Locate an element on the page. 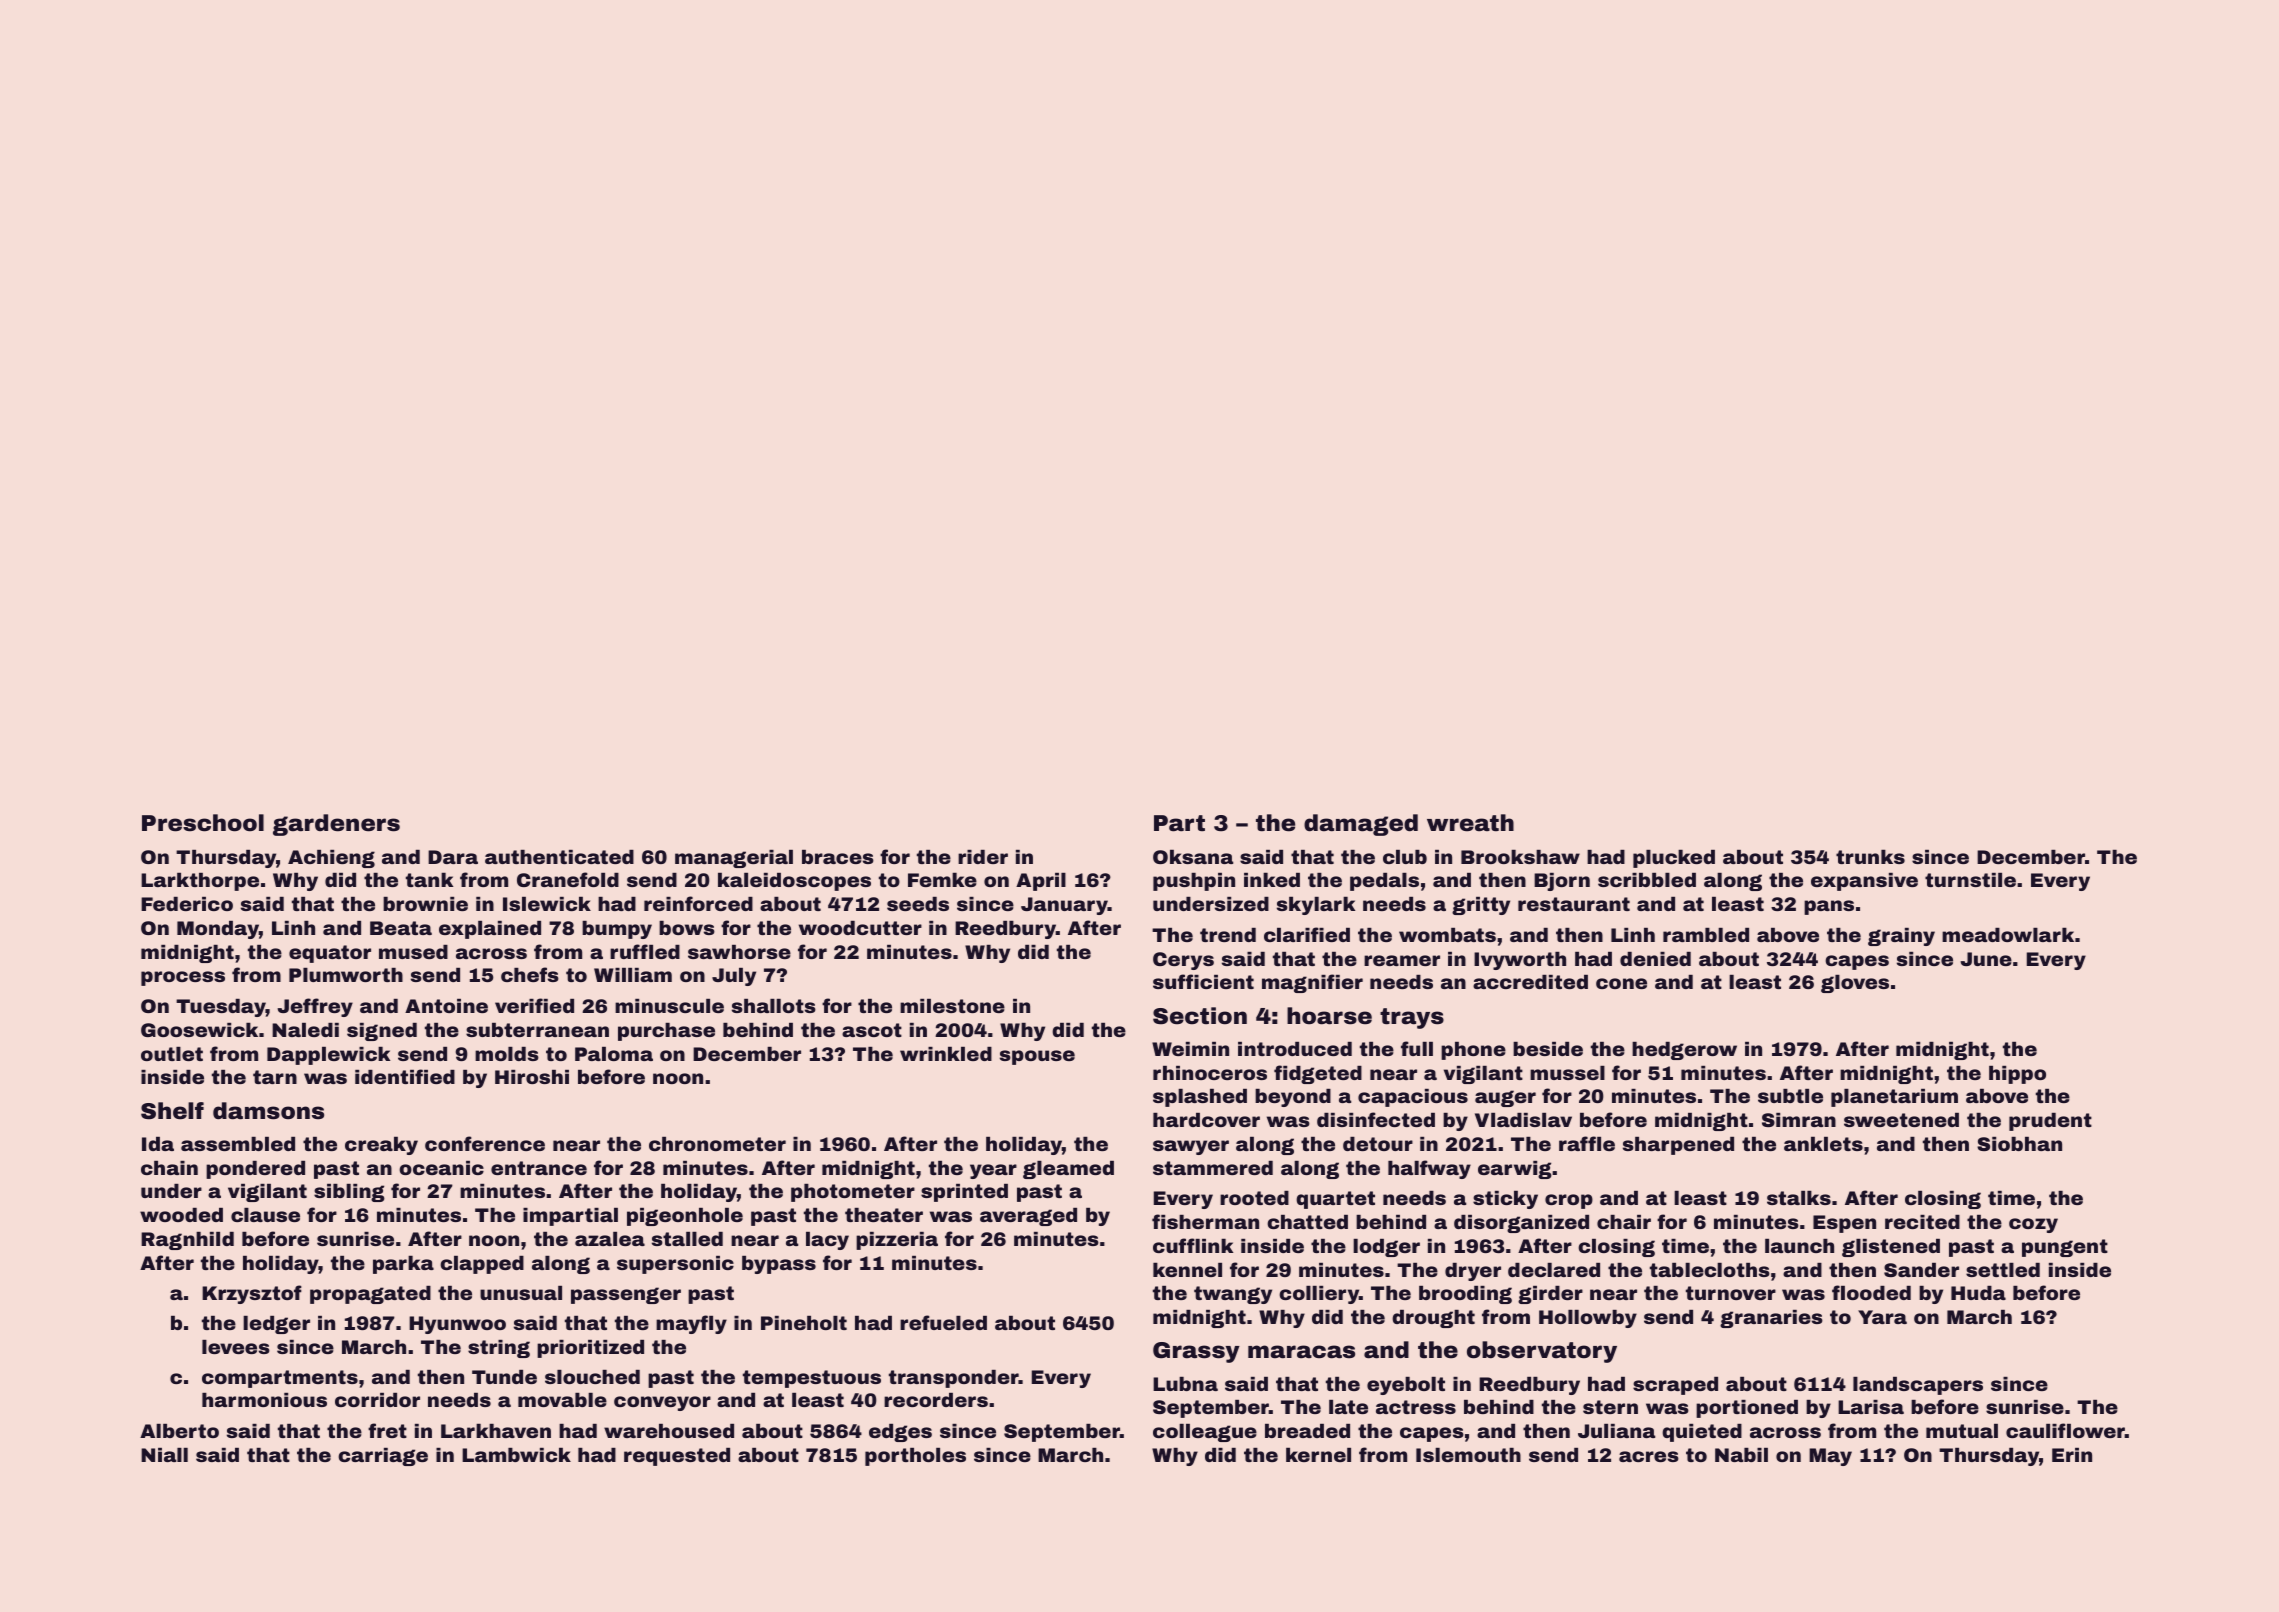 Image resolution: width=2279 pixels, height=1612 pixels. Grassy is located at coordinates (1196, 1352).
